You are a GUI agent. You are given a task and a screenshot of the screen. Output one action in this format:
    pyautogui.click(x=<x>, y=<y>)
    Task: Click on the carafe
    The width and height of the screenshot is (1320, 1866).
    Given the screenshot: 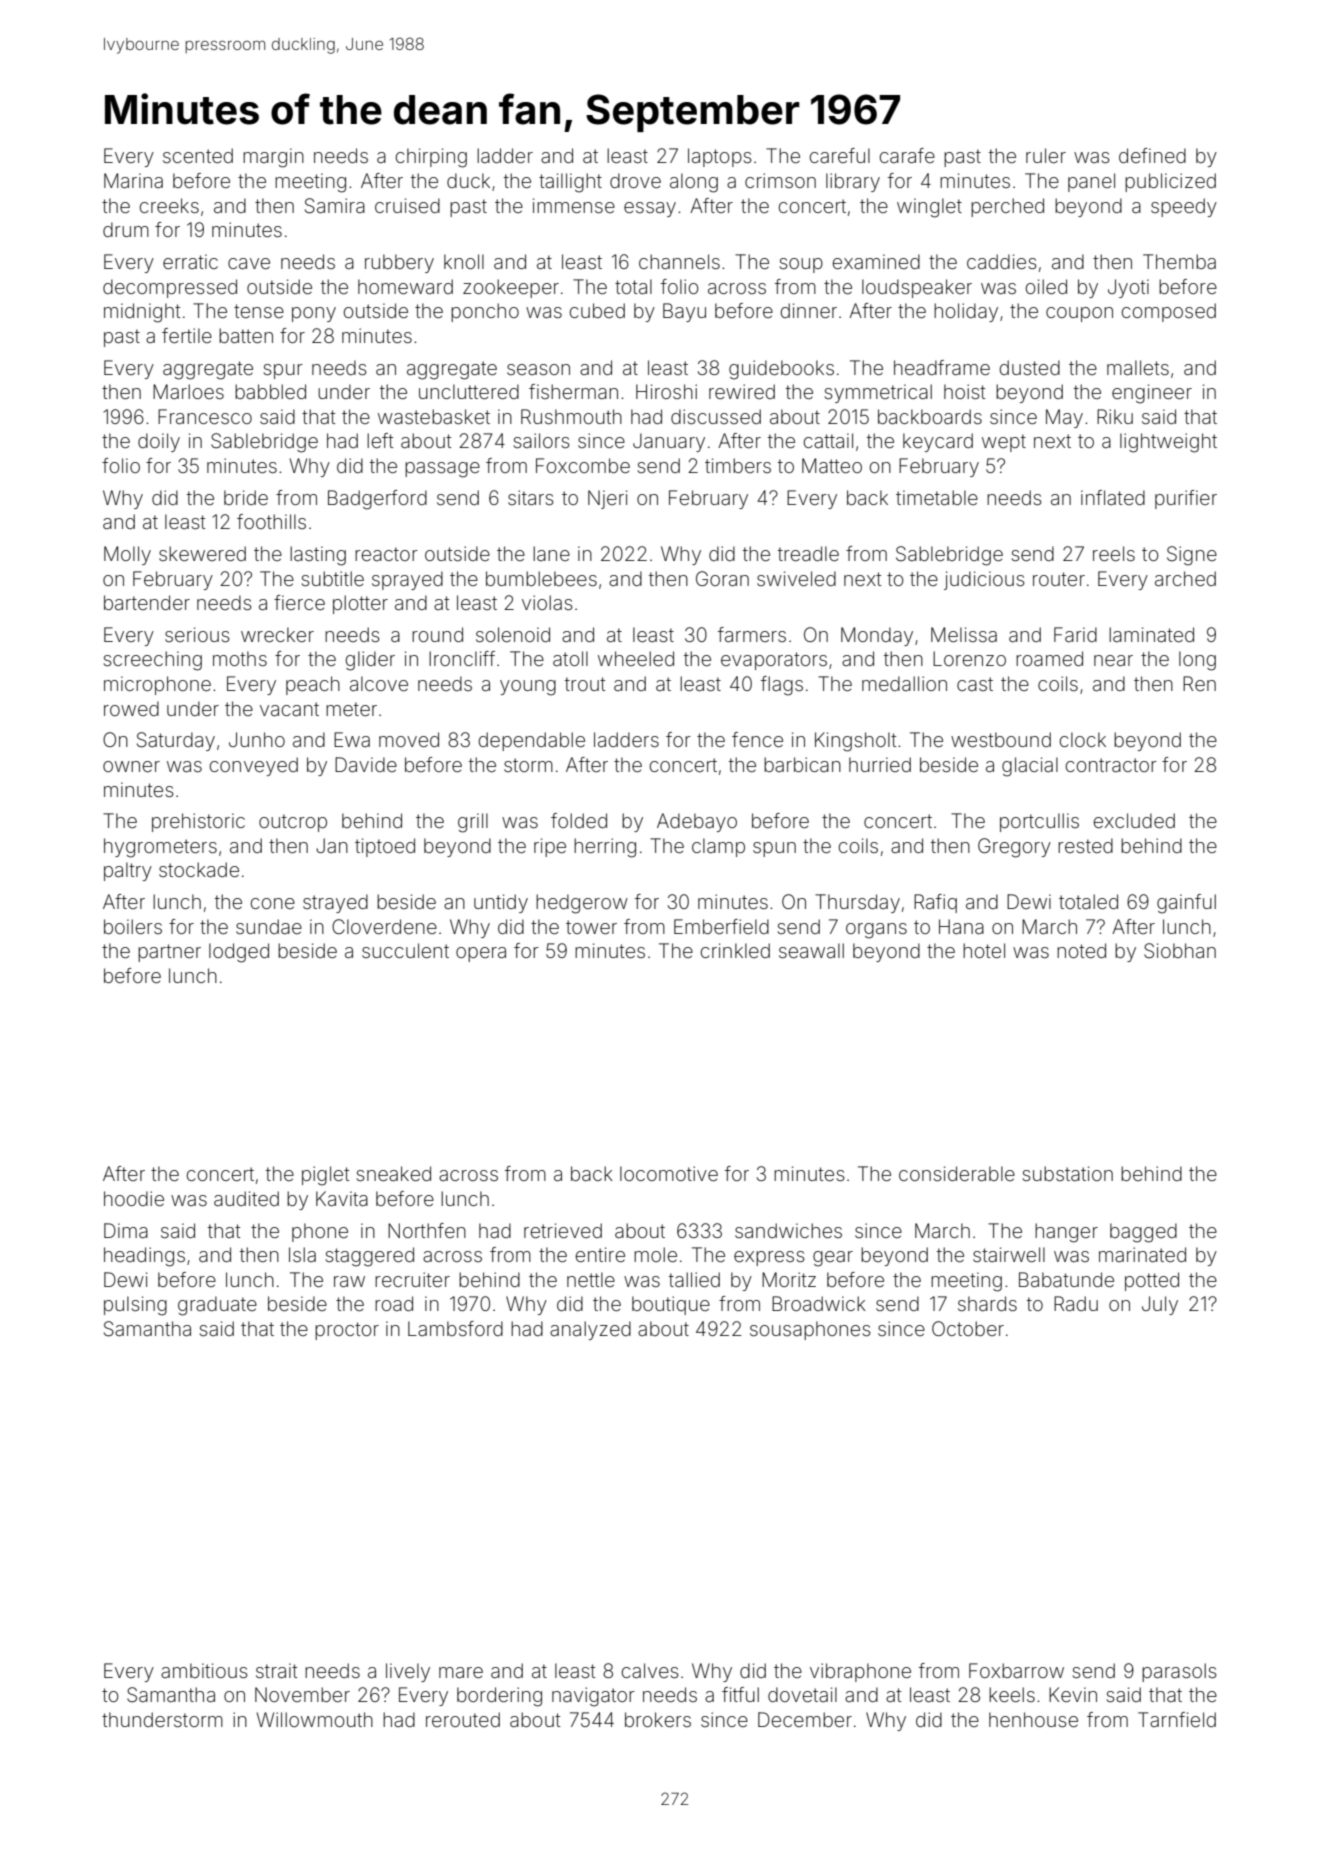 What is the action you would take?
    pyautogui.click(x=907, y=155)
